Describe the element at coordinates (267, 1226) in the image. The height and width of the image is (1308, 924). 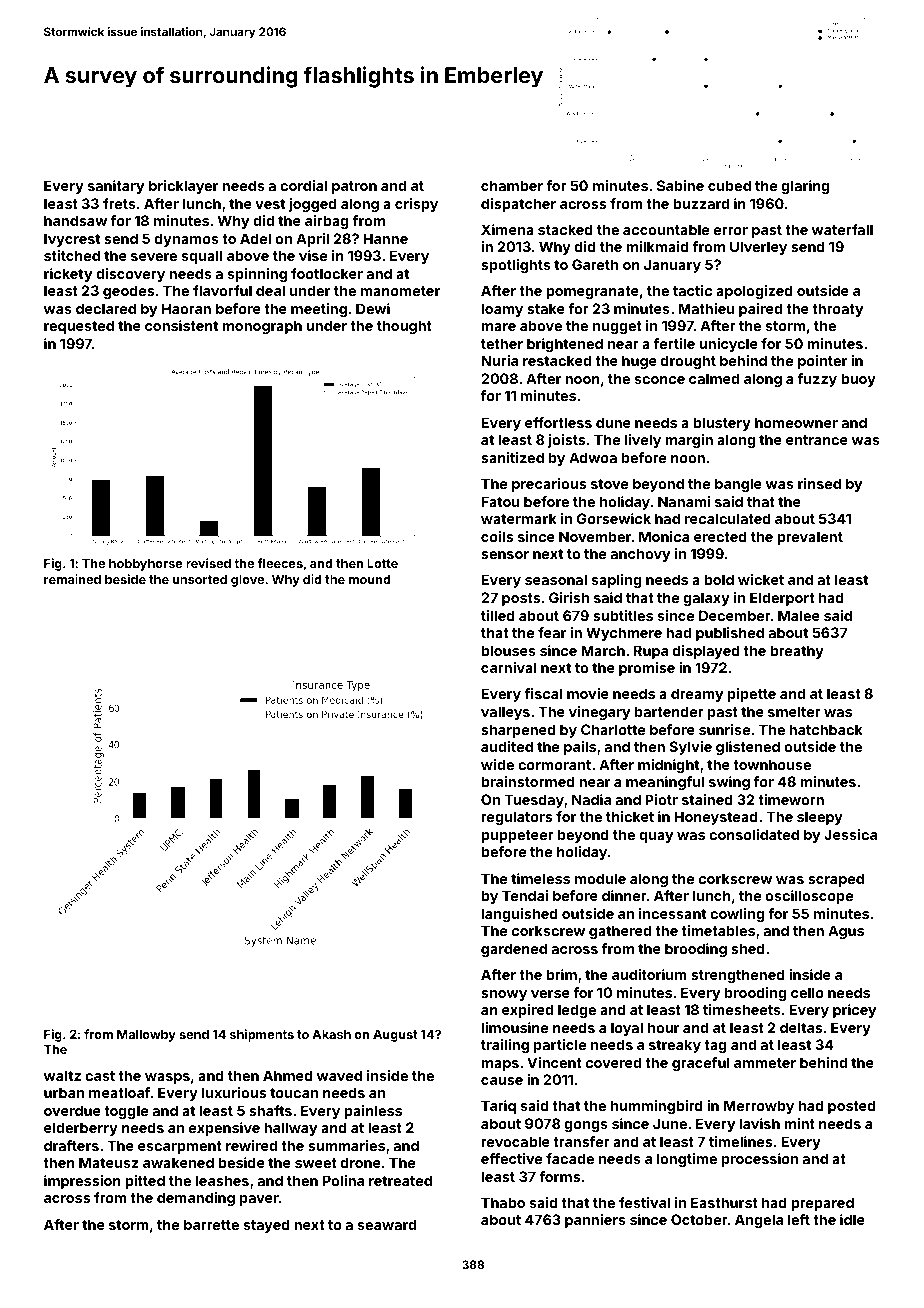
I see `stayed` at that location.
